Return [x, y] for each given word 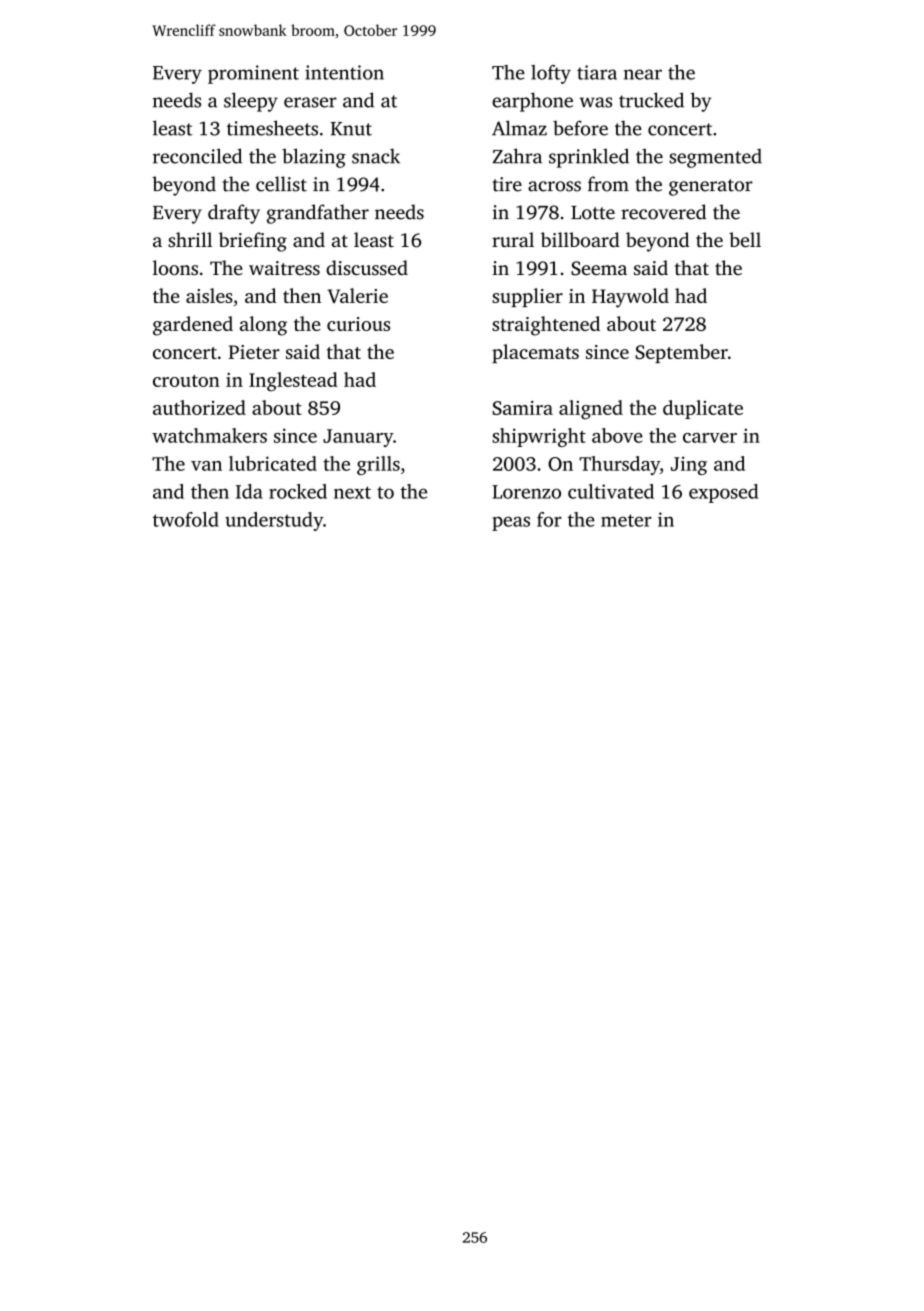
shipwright [539, 437]
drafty [234, 214]
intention [344, 72]
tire [507, 184]
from [608, 184]
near [643, 74]
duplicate [703, 409]
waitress [284, 268]
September [682, 353]
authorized [199, 407]
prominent [253, 74]
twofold [186, 519]
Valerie [358, 295]
